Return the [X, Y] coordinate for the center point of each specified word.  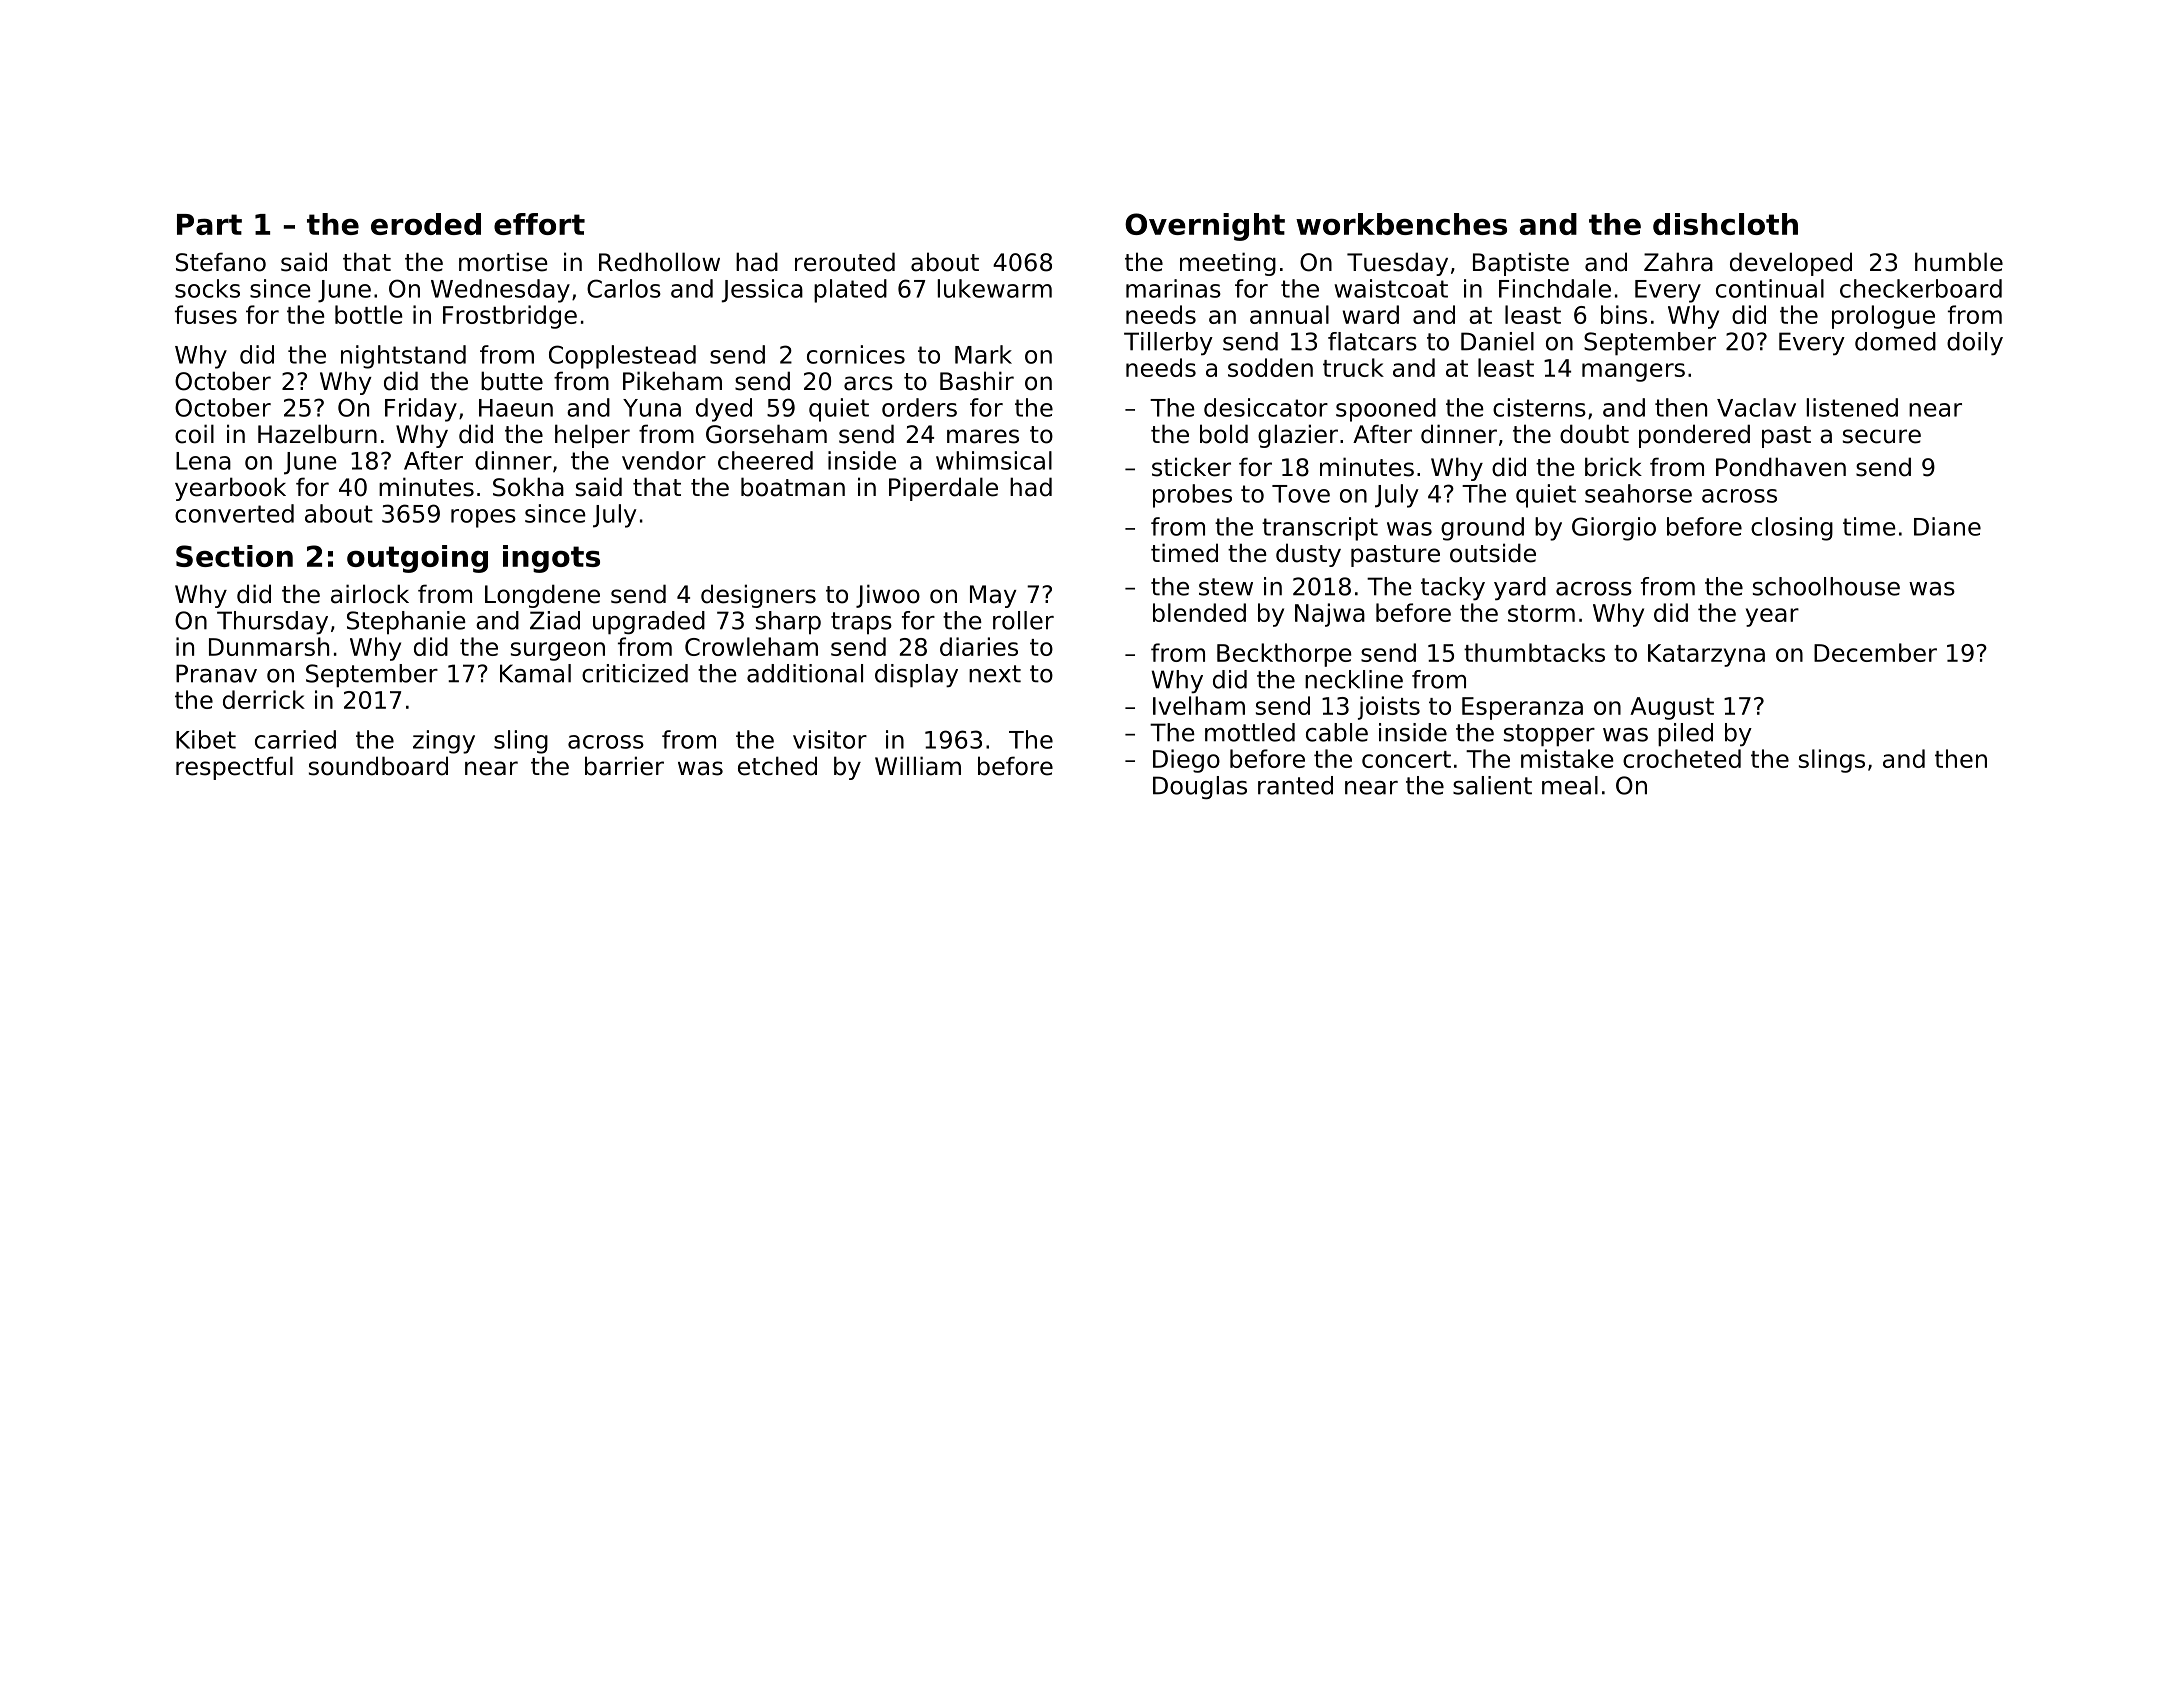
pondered [1694, 436]
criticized [635, 673]
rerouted [845, 262]
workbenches [1401, 224]
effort [539, 224]
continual [1770, 288]
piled [1685, 735]
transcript [1320, 529]
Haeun [516, 408]
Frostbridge [510, 317]
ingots [551, 559]
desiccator [1266, 407]
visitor [830, 739]
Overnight [1205, 227]
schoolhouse [1826, 586]
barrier [624, 766]
